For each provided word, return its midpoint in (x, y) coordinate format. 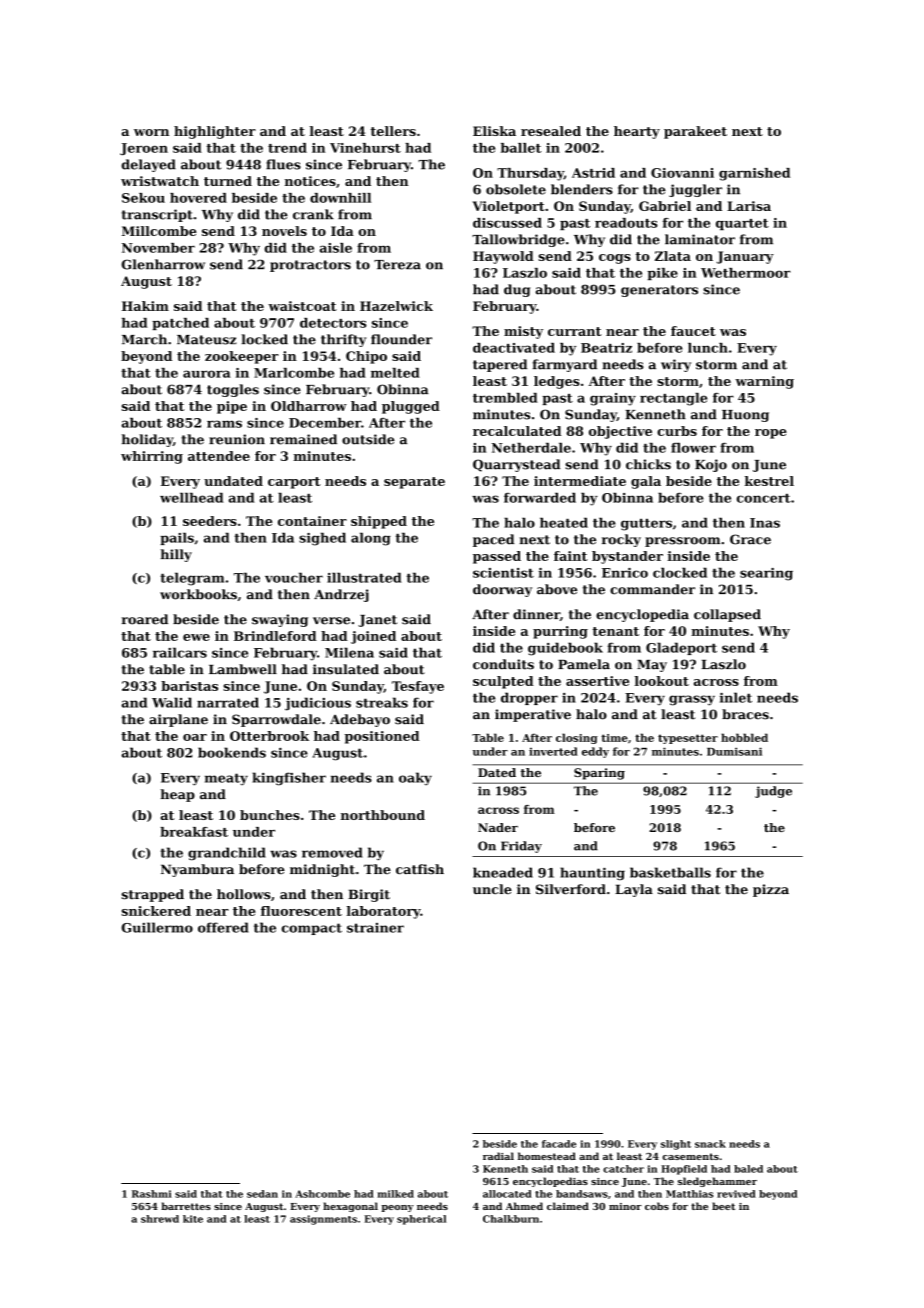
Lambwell (243, 669)
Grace (750, 539)
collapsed (727, 615)
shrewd (160, 1219)
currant (575, 331)
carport (294, 483)
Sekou (143, 198)
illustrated (364, 577)
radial (498, 1156)
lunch (708, 348)
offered (223, 927)
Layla (634, 890)
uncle (492, 889)
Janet (377, 621)
